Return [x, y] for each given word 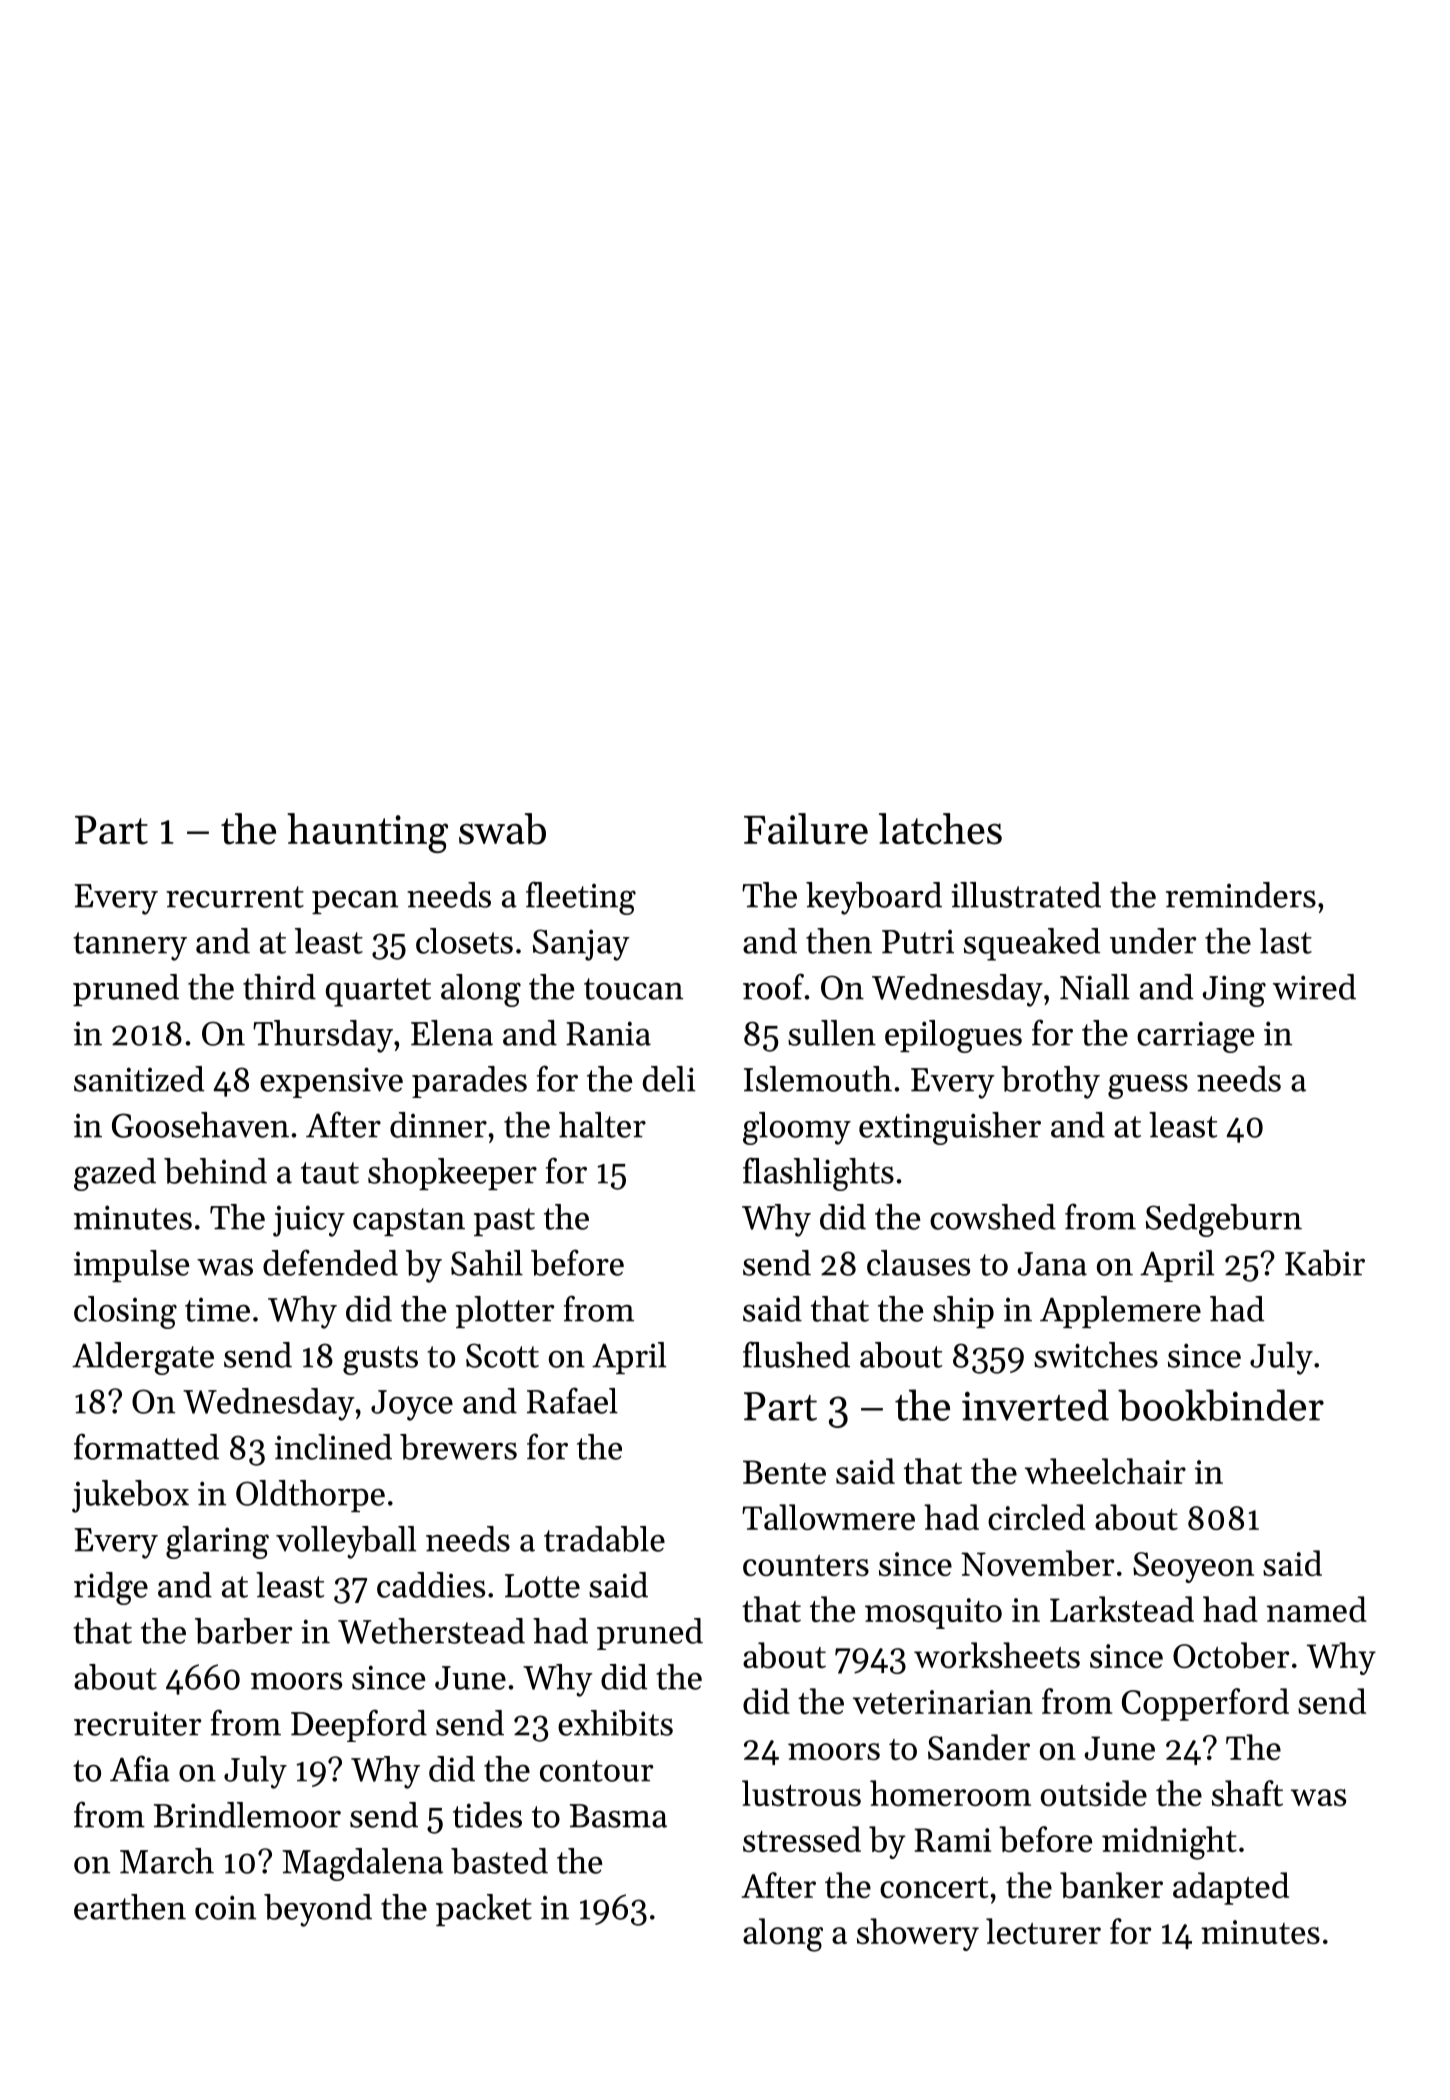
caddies [431, 1585]
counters [806, 1565]
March [167, 1861]
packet [484, 1910]
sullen [832, 1033]
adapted [1231, 1888]
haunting [367, 833]
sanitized [139, 1079]
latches [940, 829]
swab [502, 829]
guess [1148, 1086]
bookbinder [1221, 1405]
